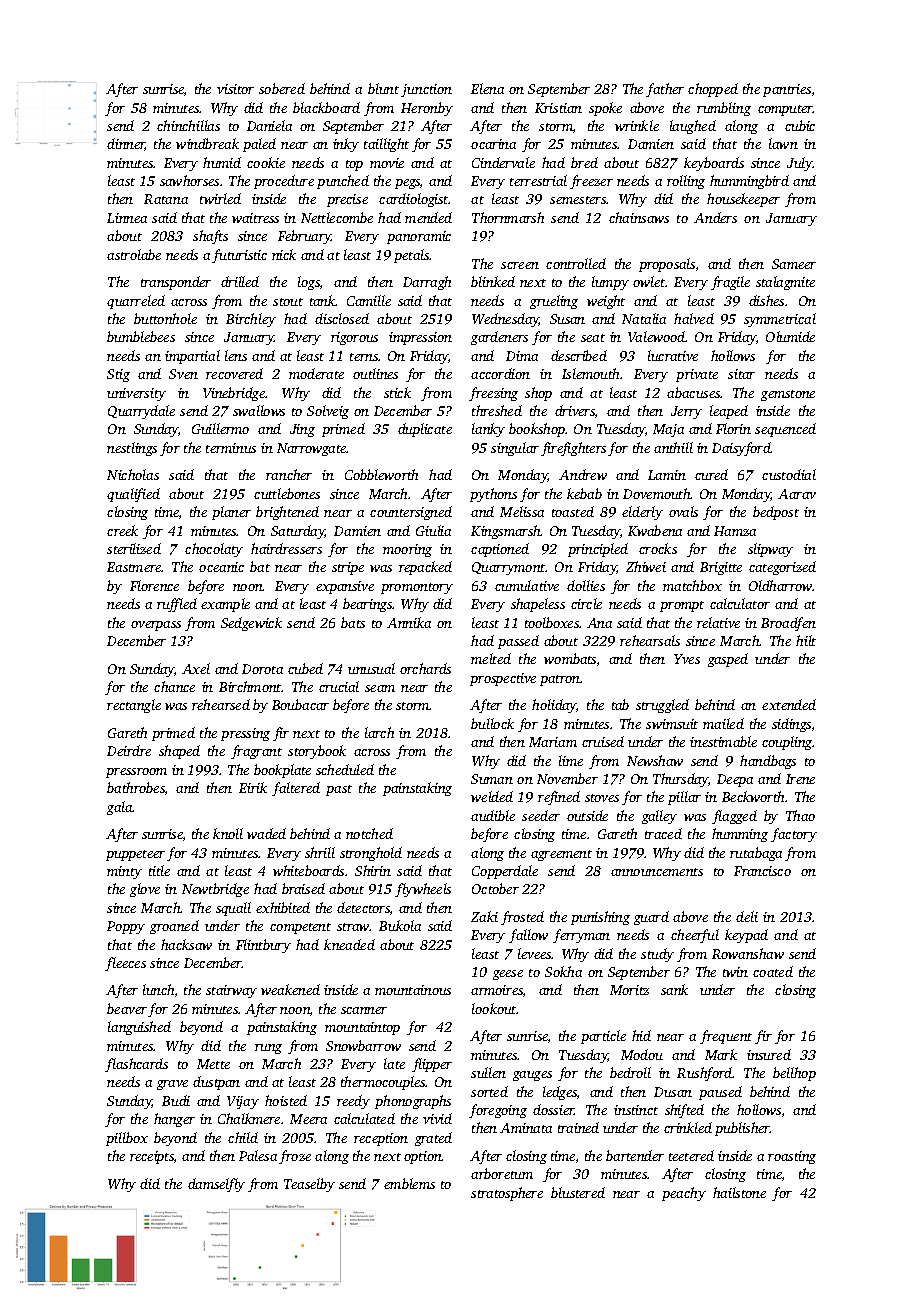  What do you see at coordinates (492, 779) in the image?
I see `Suman` at bounding box center [492, 779].
